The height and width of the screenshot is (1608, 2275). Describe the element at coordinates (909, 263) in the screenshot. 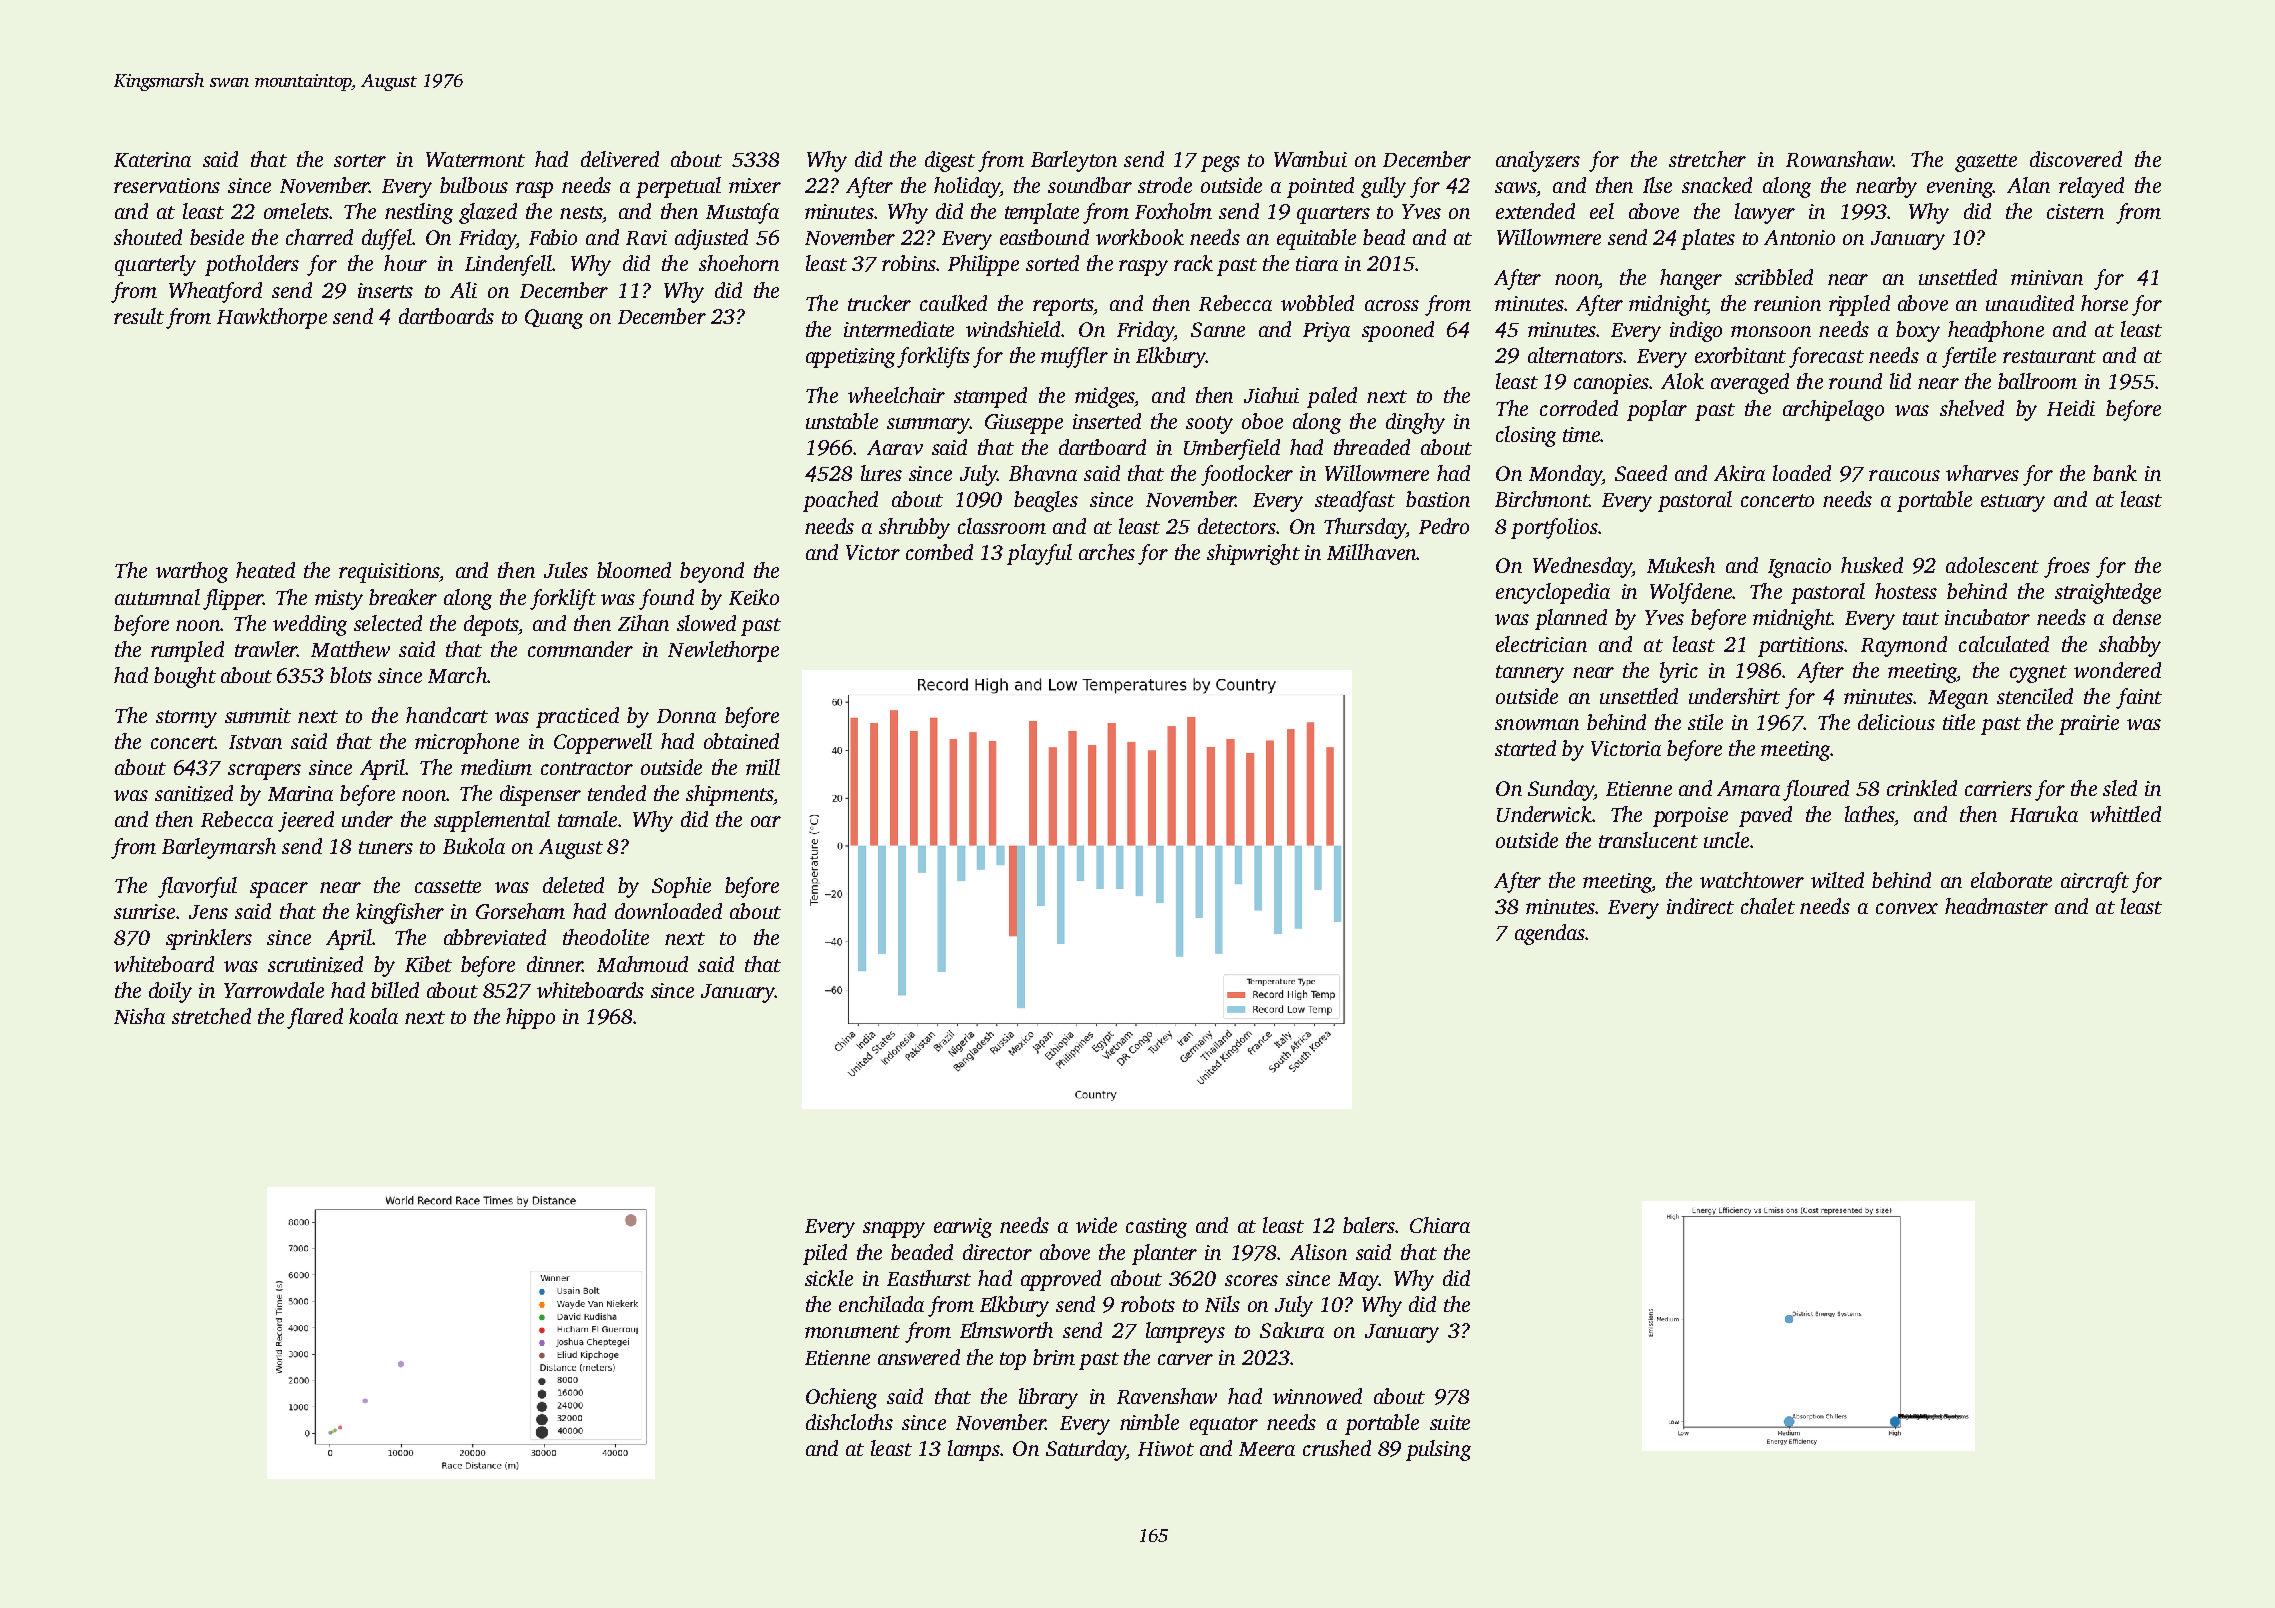

I see `robins` at that location.
